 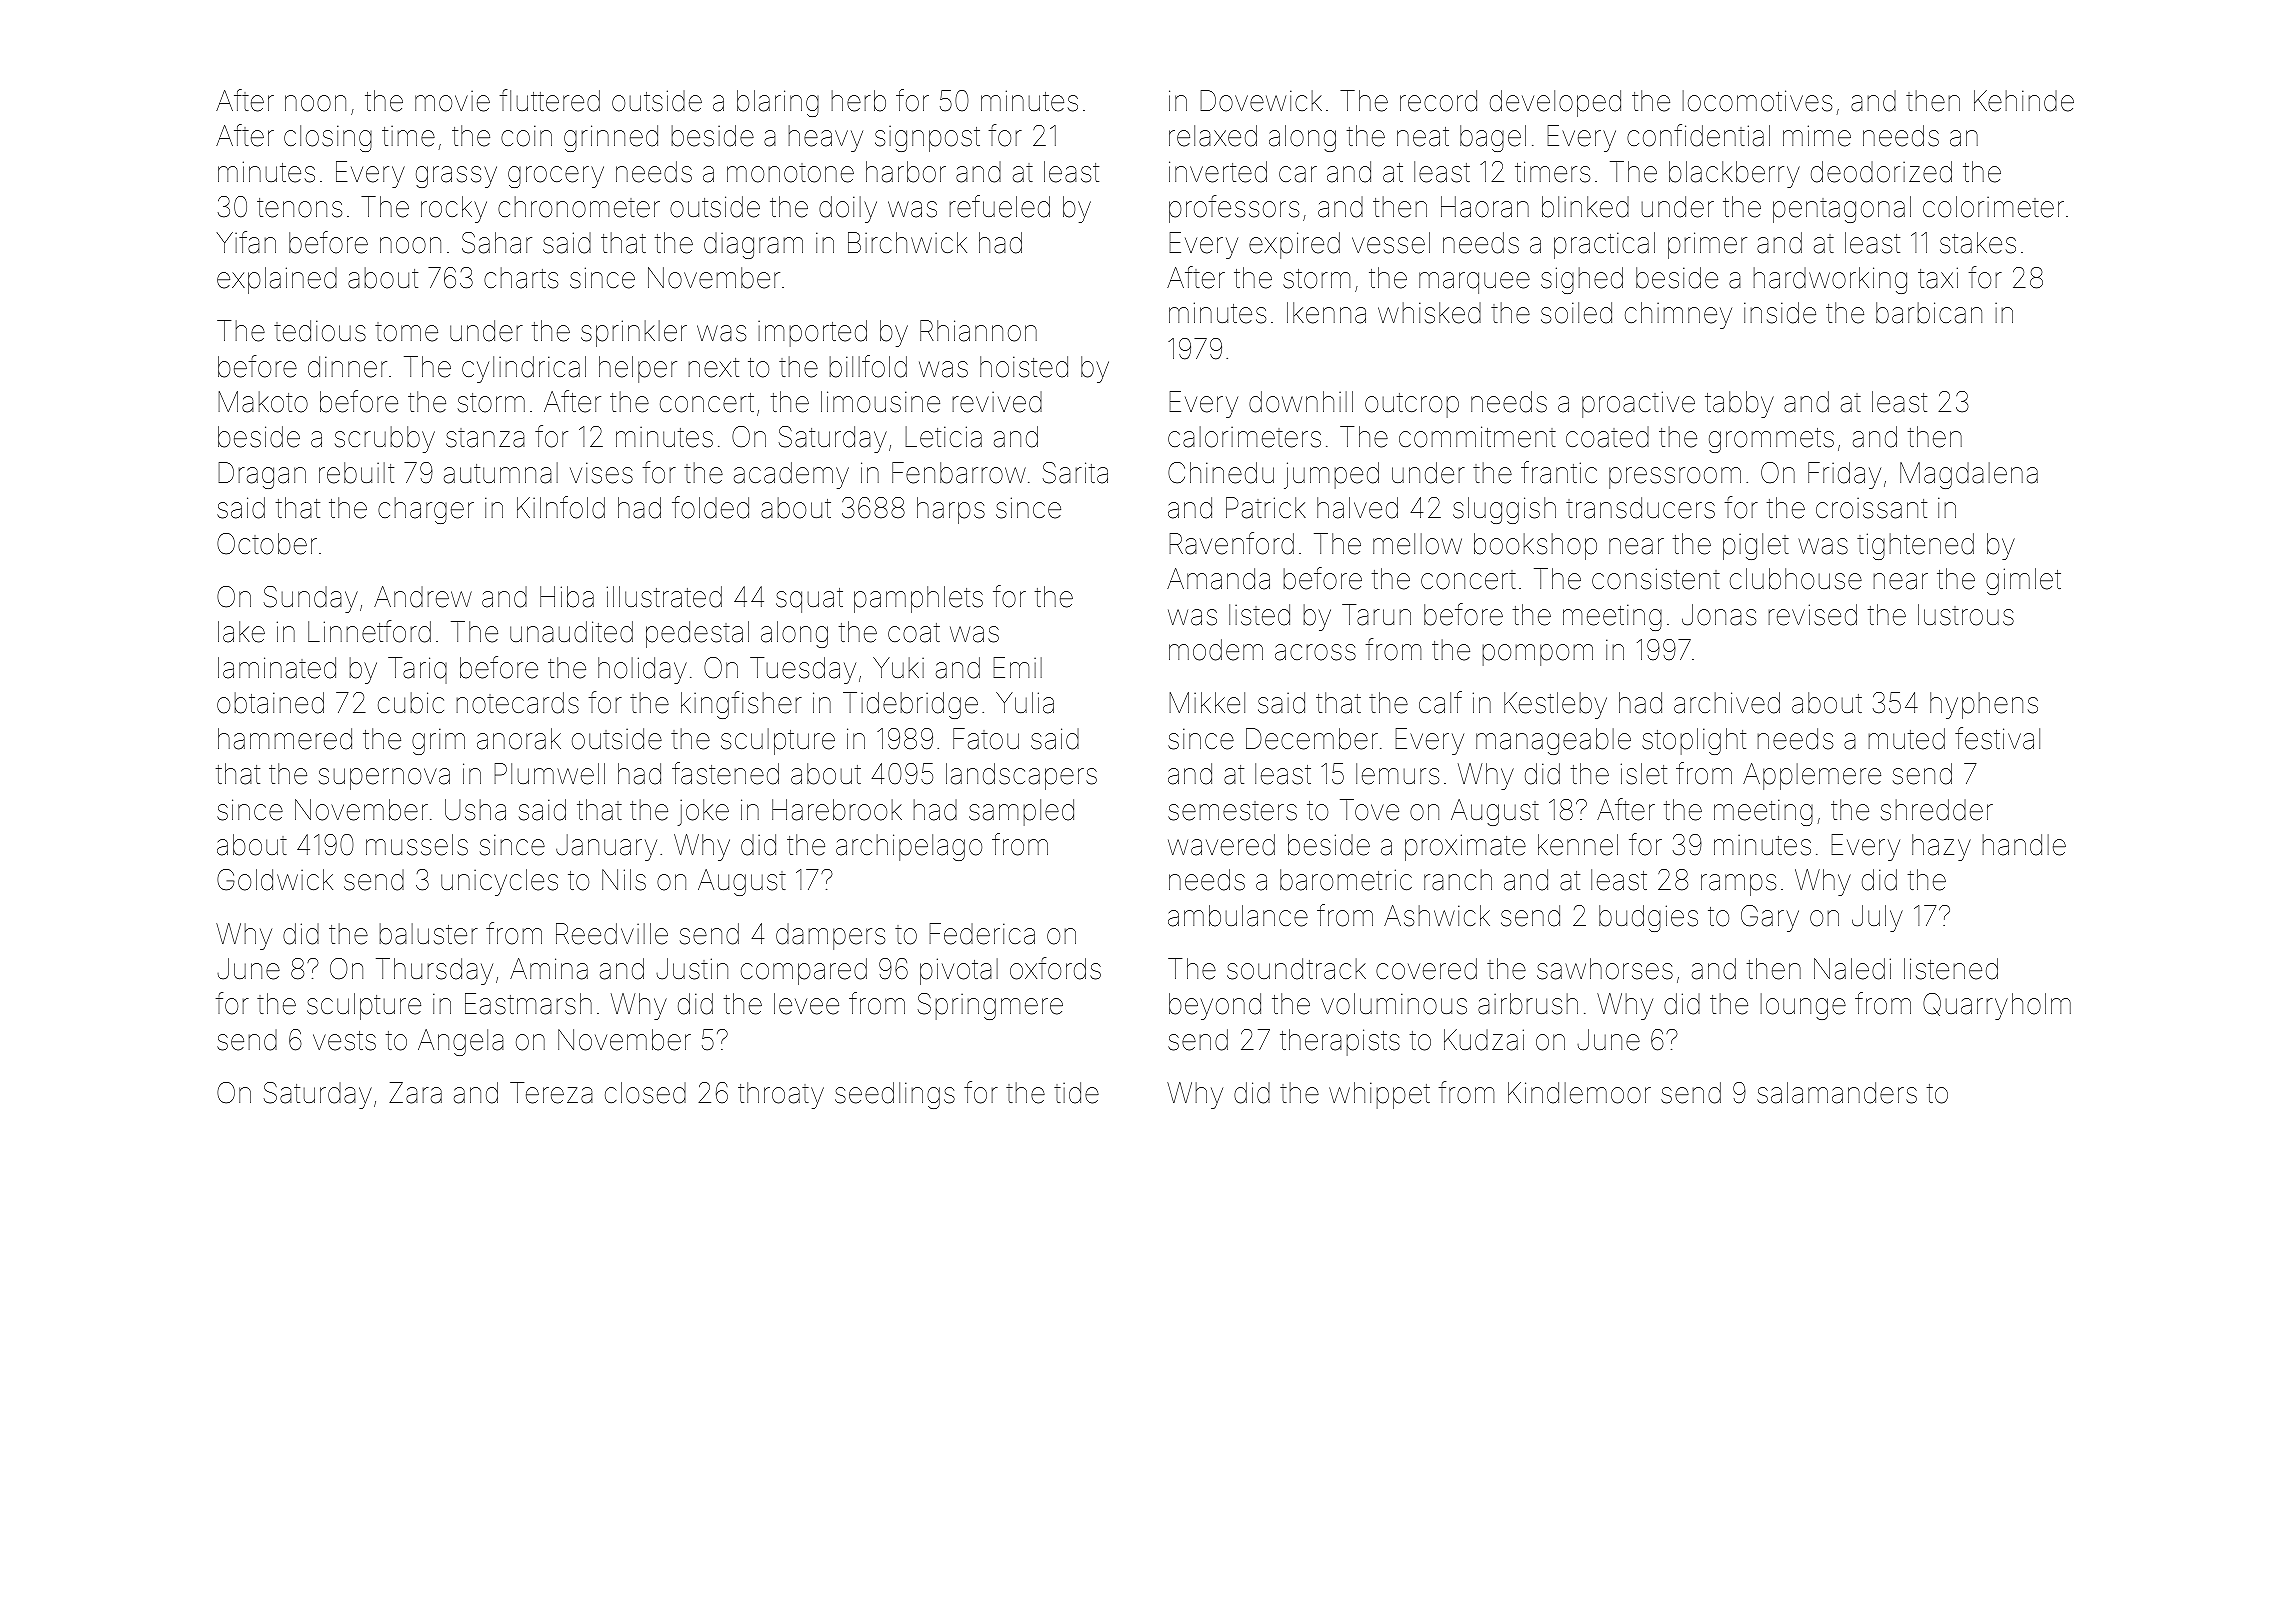 I want to click on hoisted, so click(x=1024, y=367).
